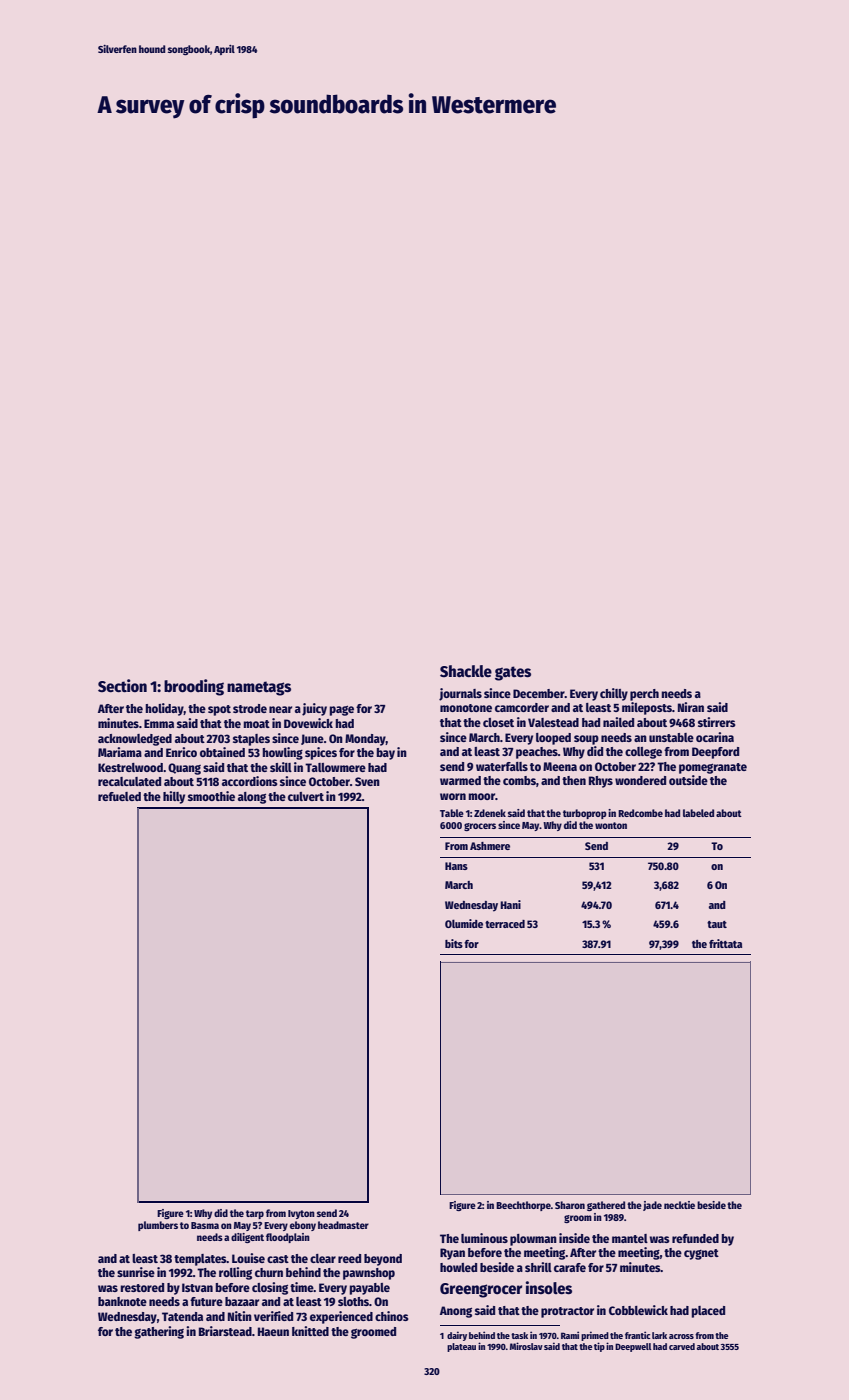 This screenshot has height=1400, width=849. Describe the element at coordinates (181, 752) in the screenshot. I see `Enrico` at that location.
